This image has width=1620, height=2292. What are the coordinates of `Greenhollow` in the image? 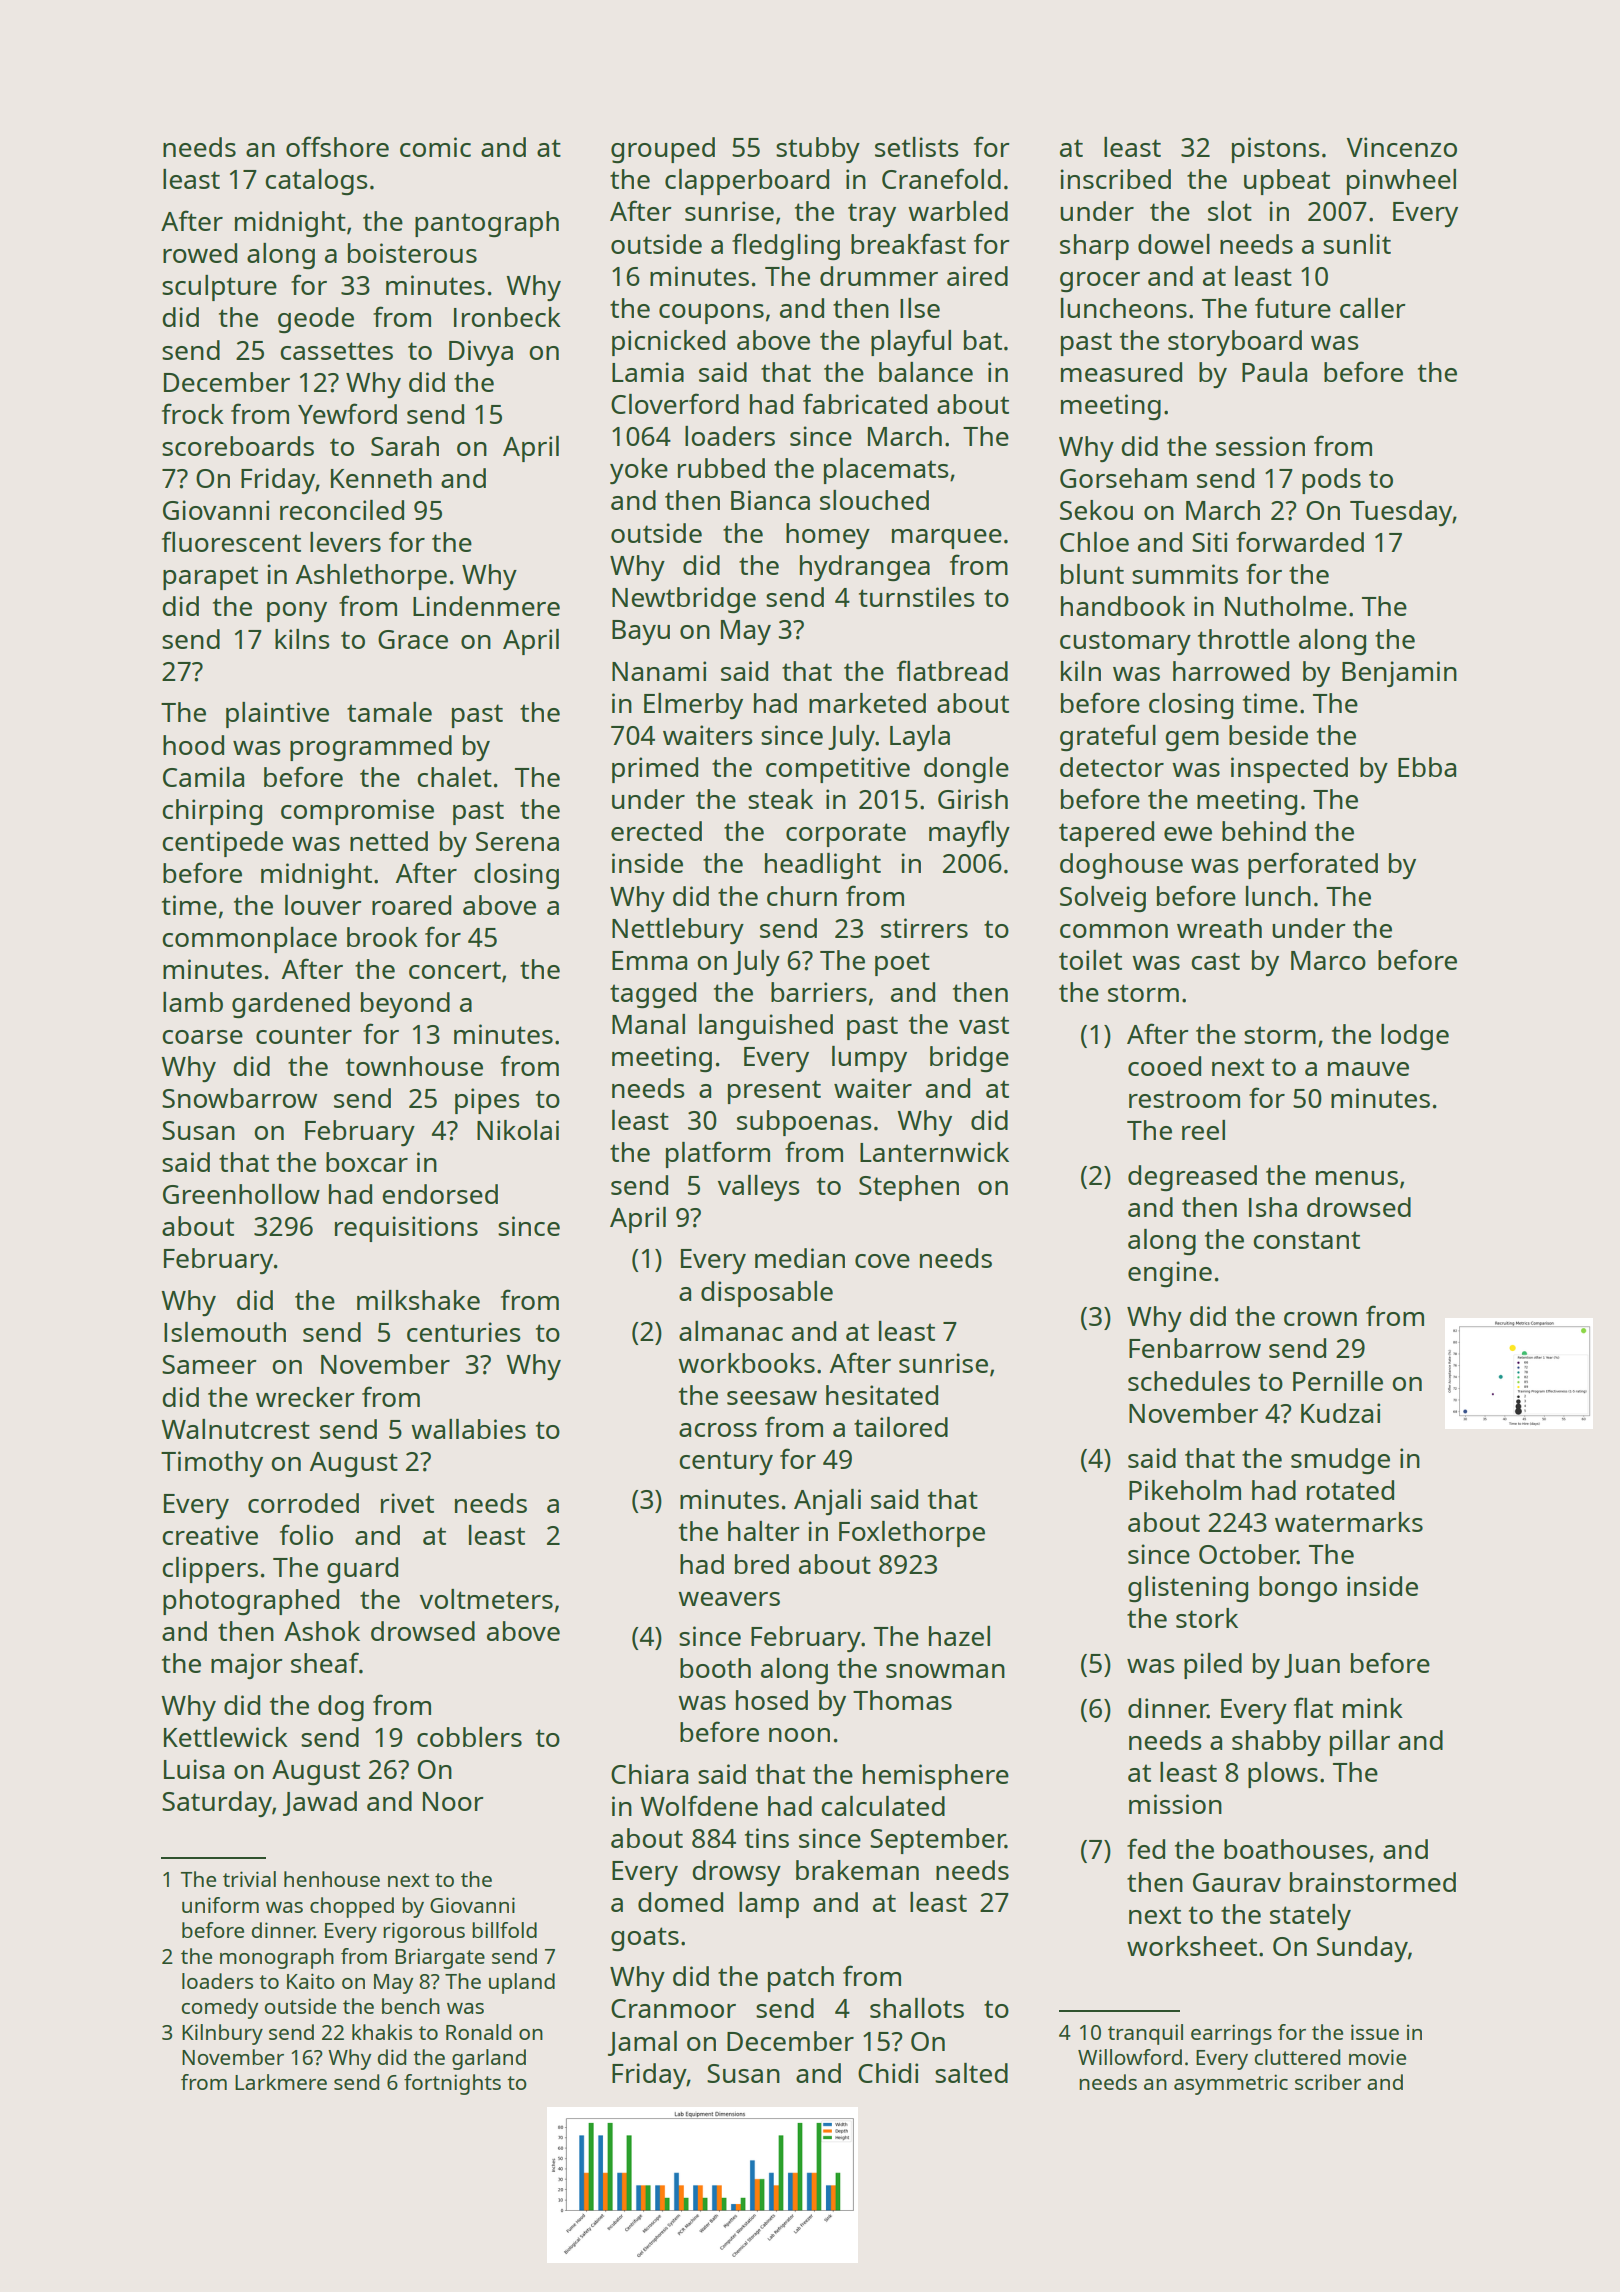 It's located at (241, 1194).
